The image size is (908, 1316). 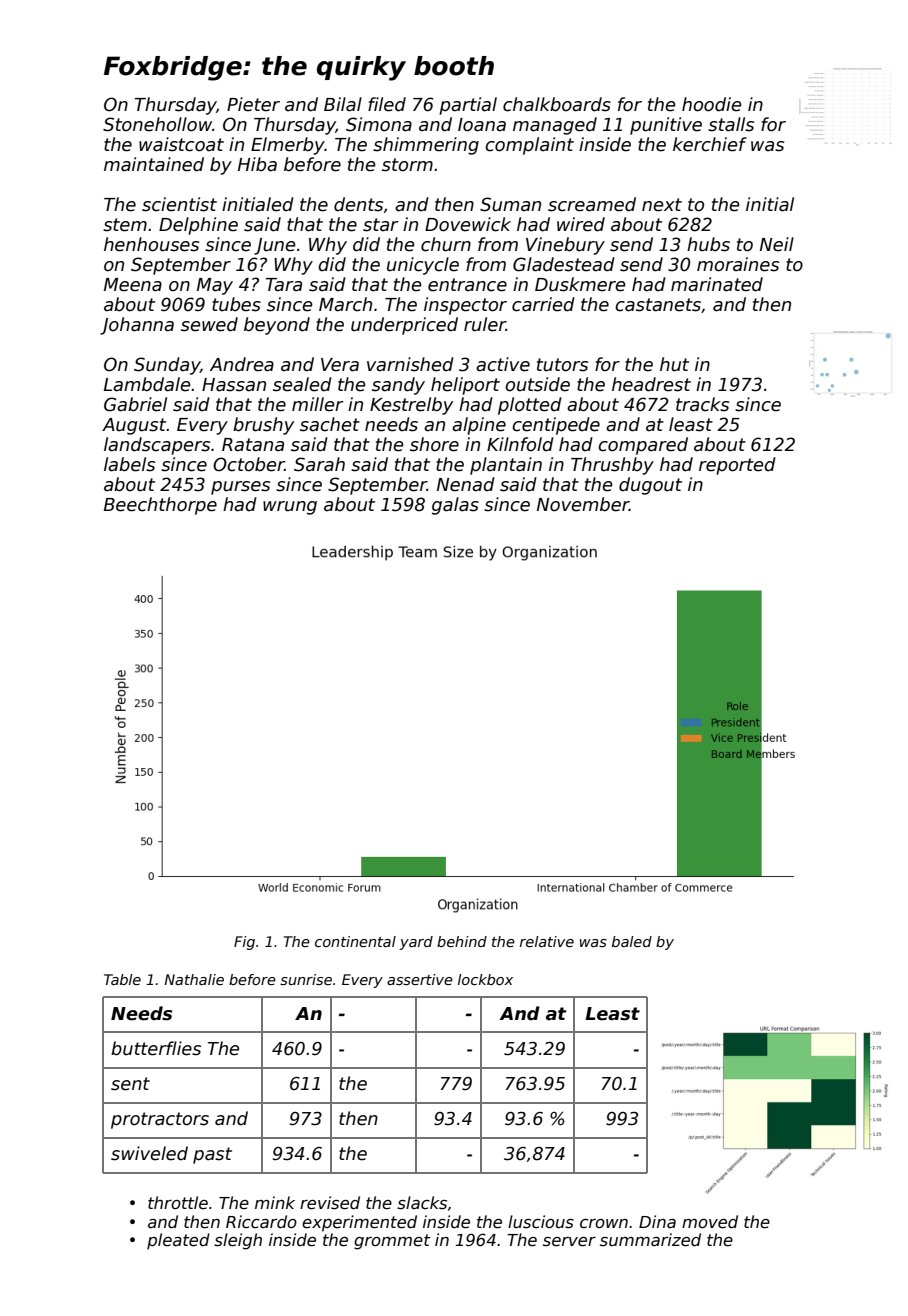 What do you see at coordinates (547, 941) in the document?
I see `relative` at bounding box center [547, 941].
